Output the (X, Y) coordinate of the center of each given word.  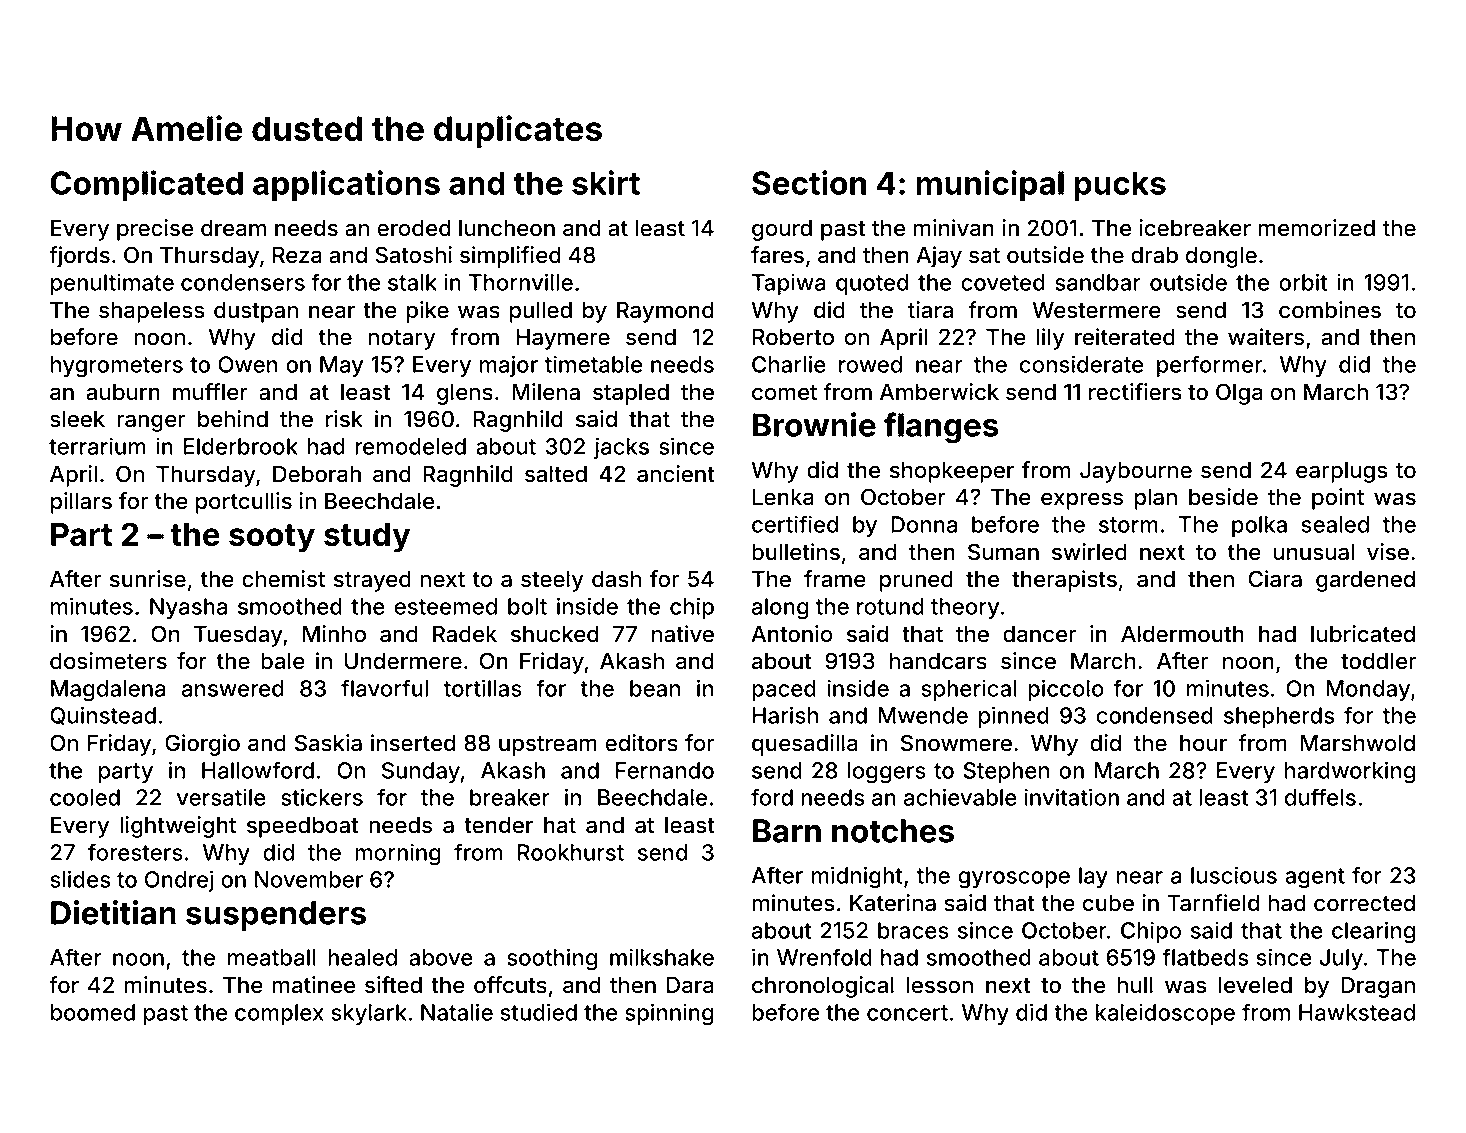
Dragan (1378, 987)
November (309, 879)
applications (346, 185)
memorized (1317, 228)
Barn (787, 831)
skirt (606, 182)
